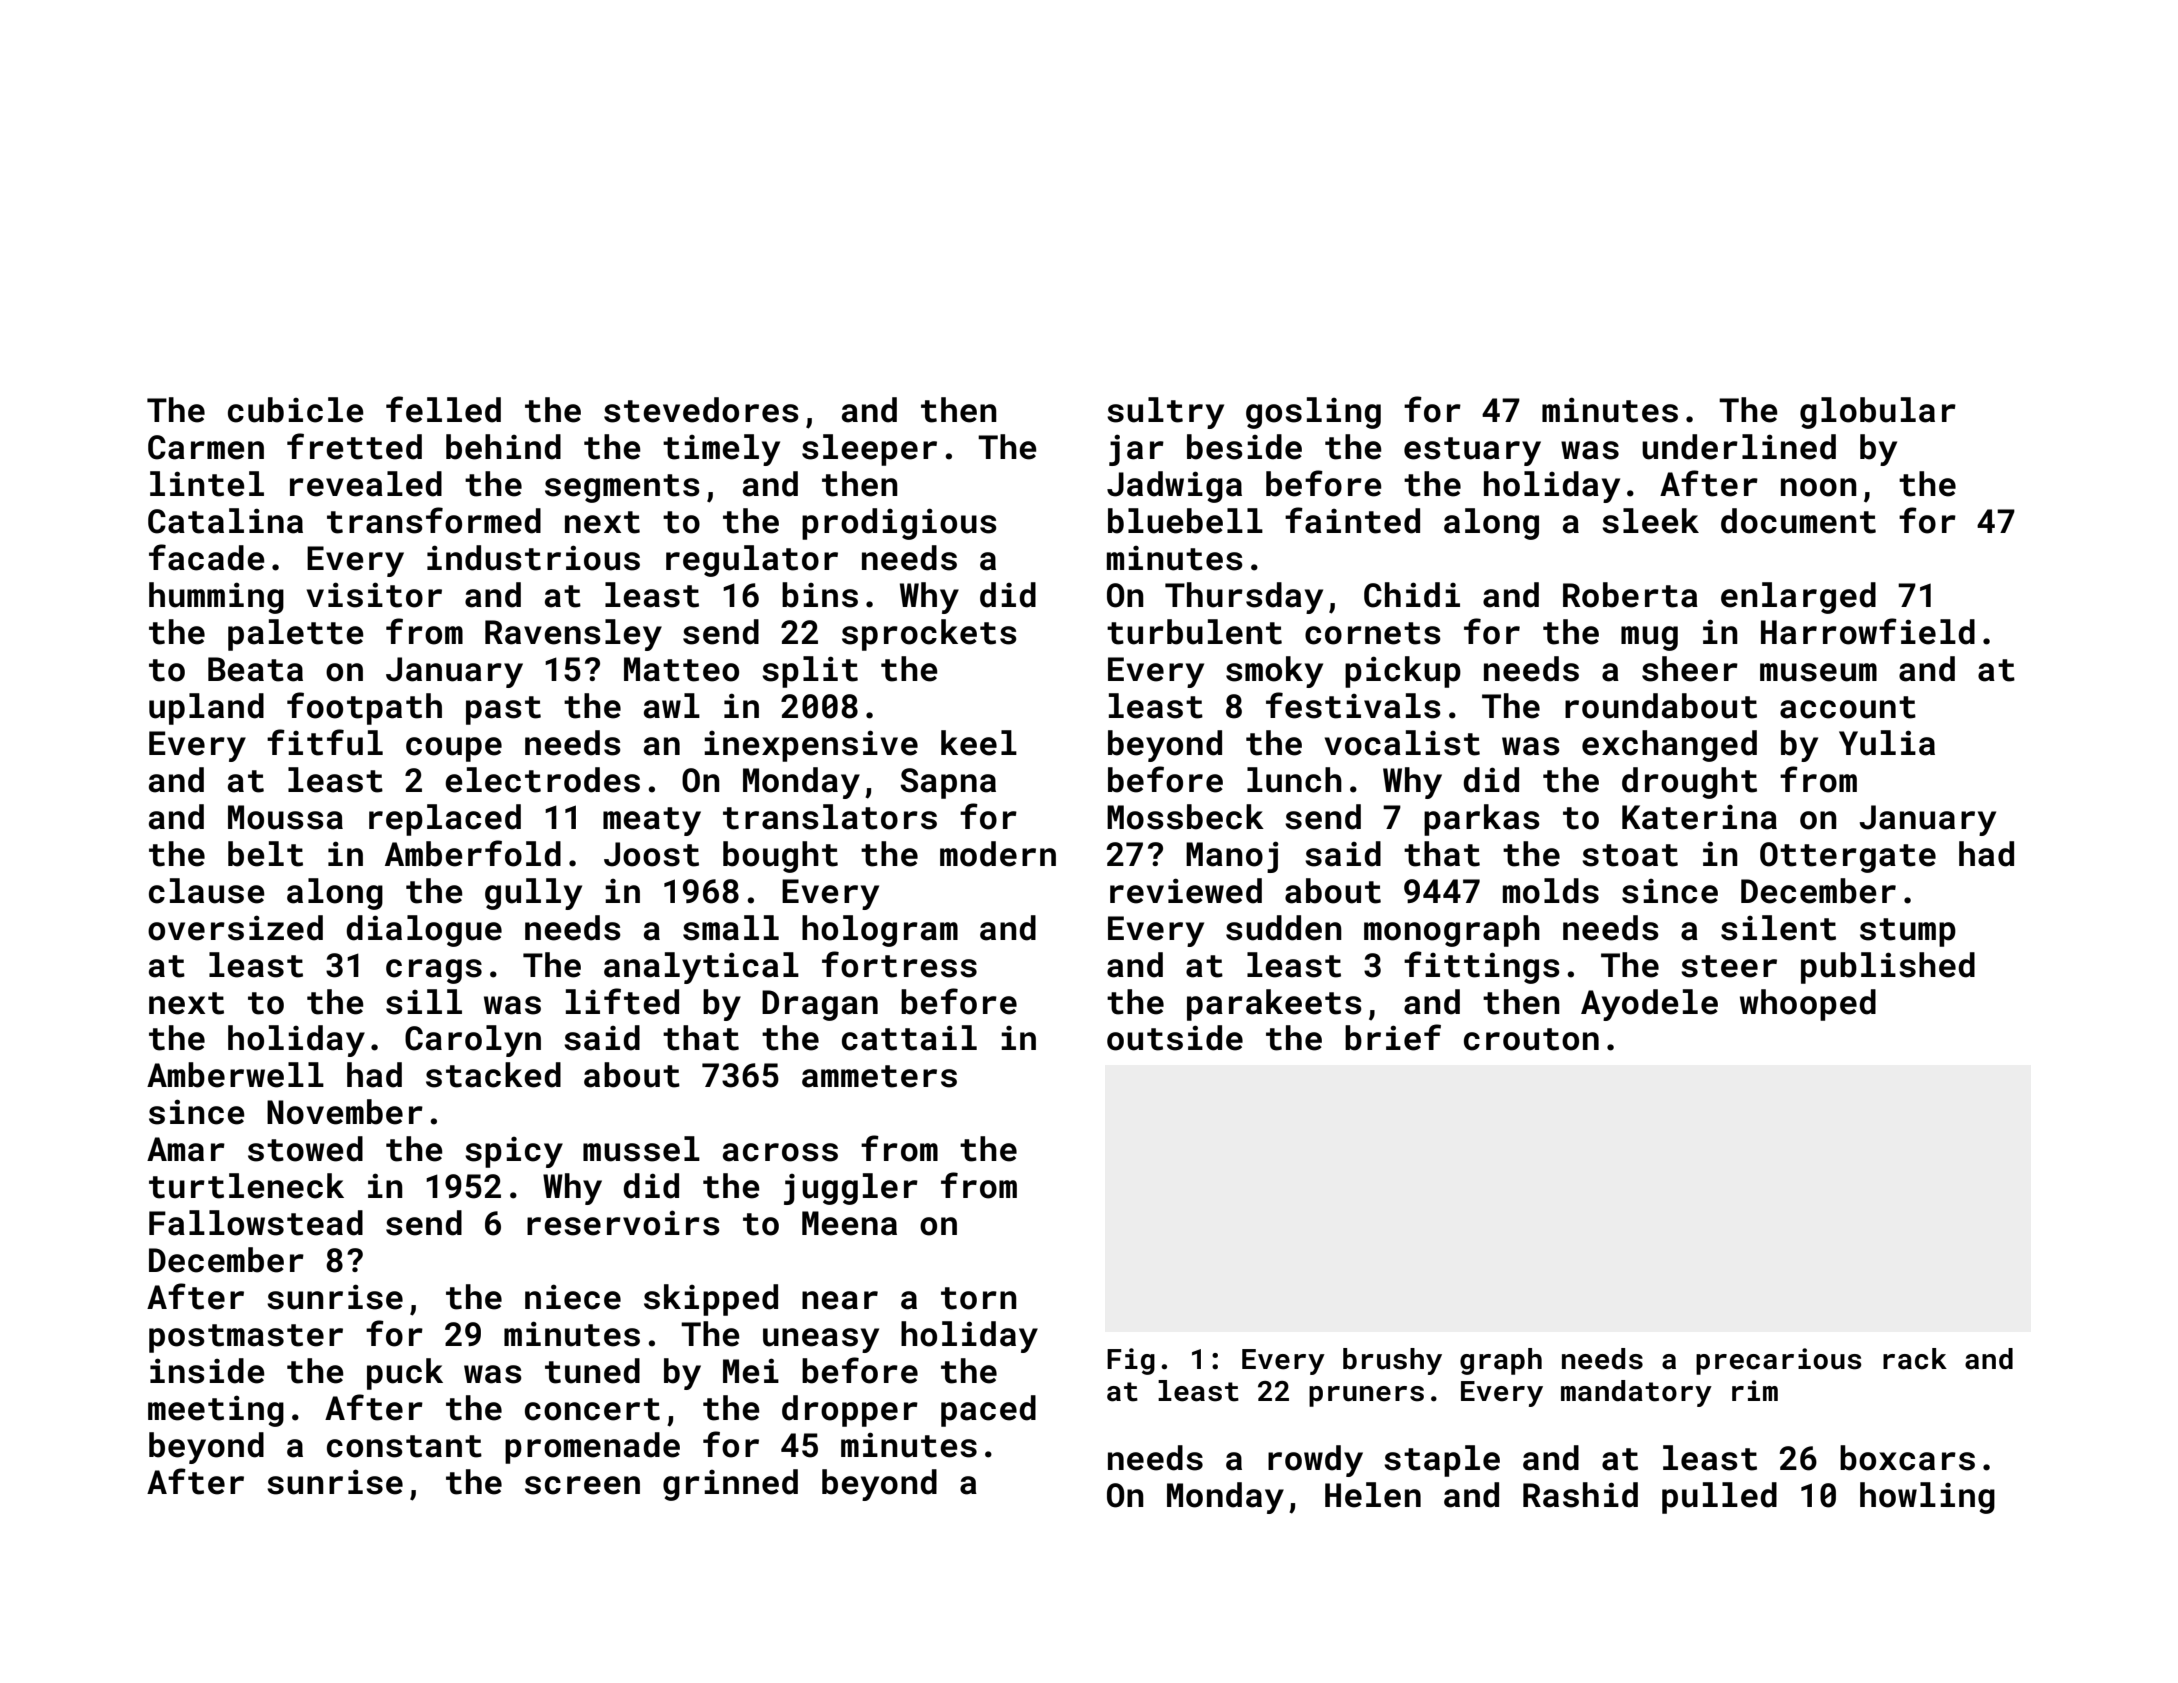 The height and width of the screenshot is (1683, 2178). I want to click on whooped, so click(1808, 1005).
